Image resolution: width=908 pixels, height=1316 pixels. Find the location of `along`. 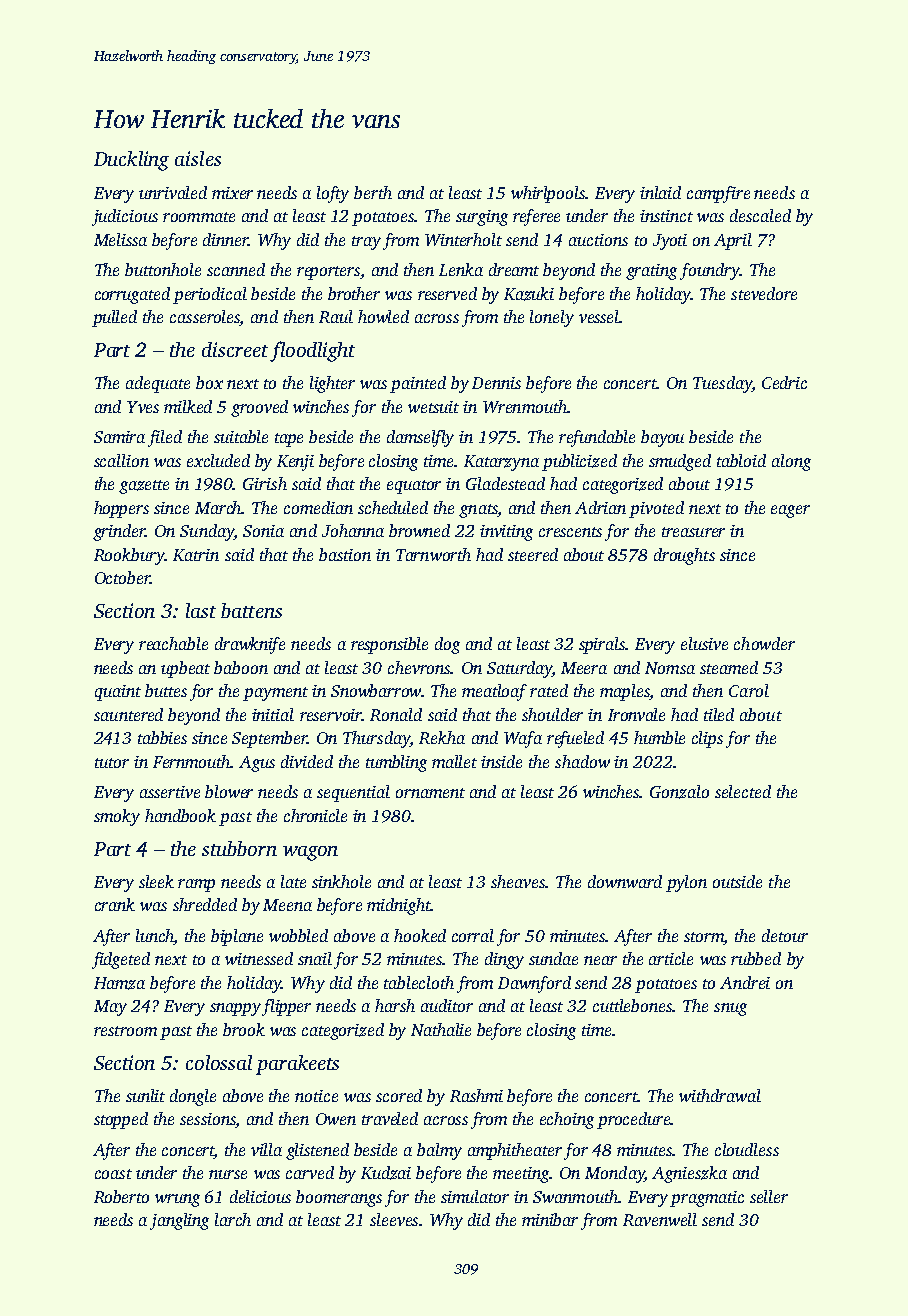

along is located at coordinates (791, 462).
